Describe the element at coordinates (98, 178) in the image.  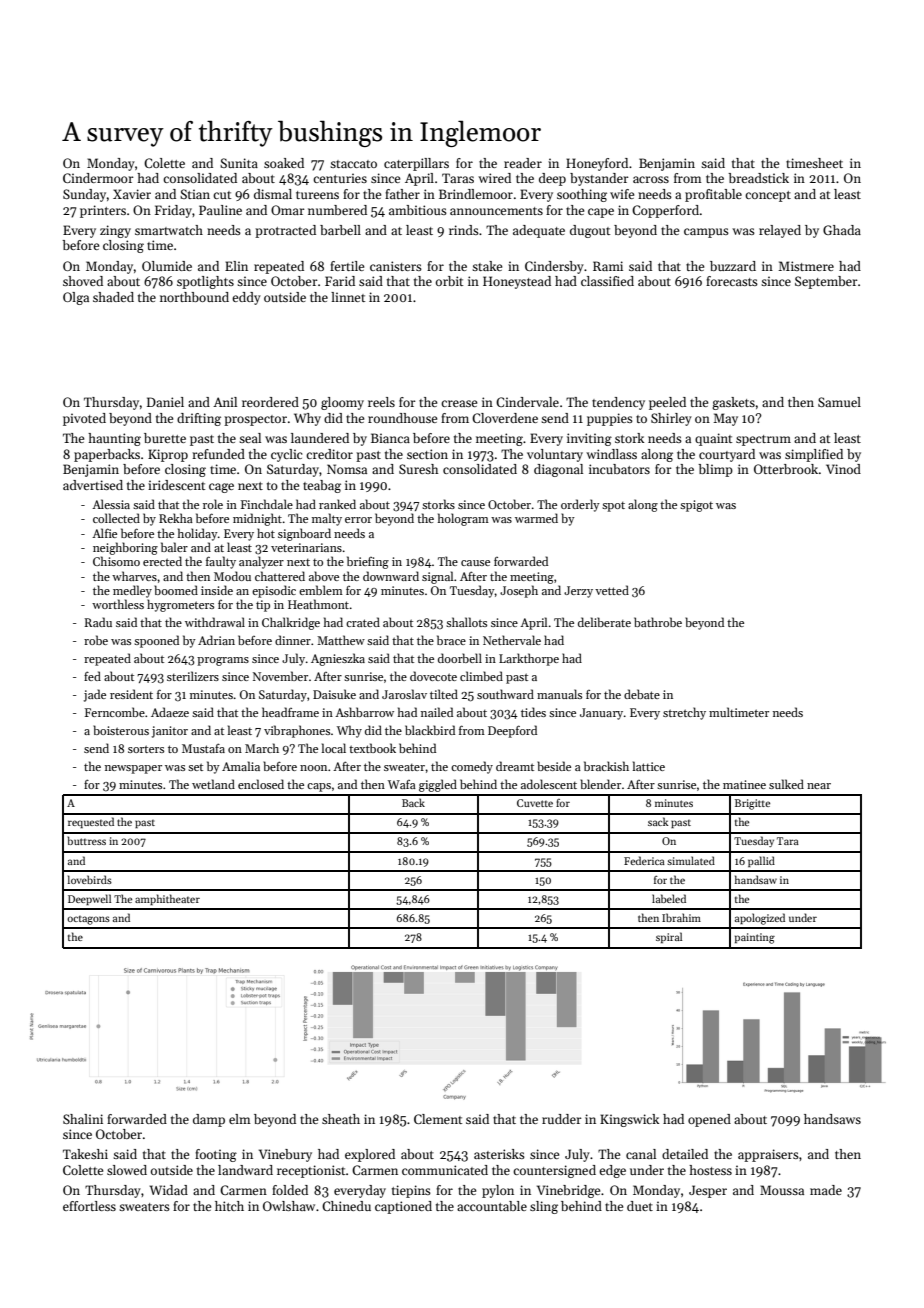
I see `Cindermoor` at that location.
